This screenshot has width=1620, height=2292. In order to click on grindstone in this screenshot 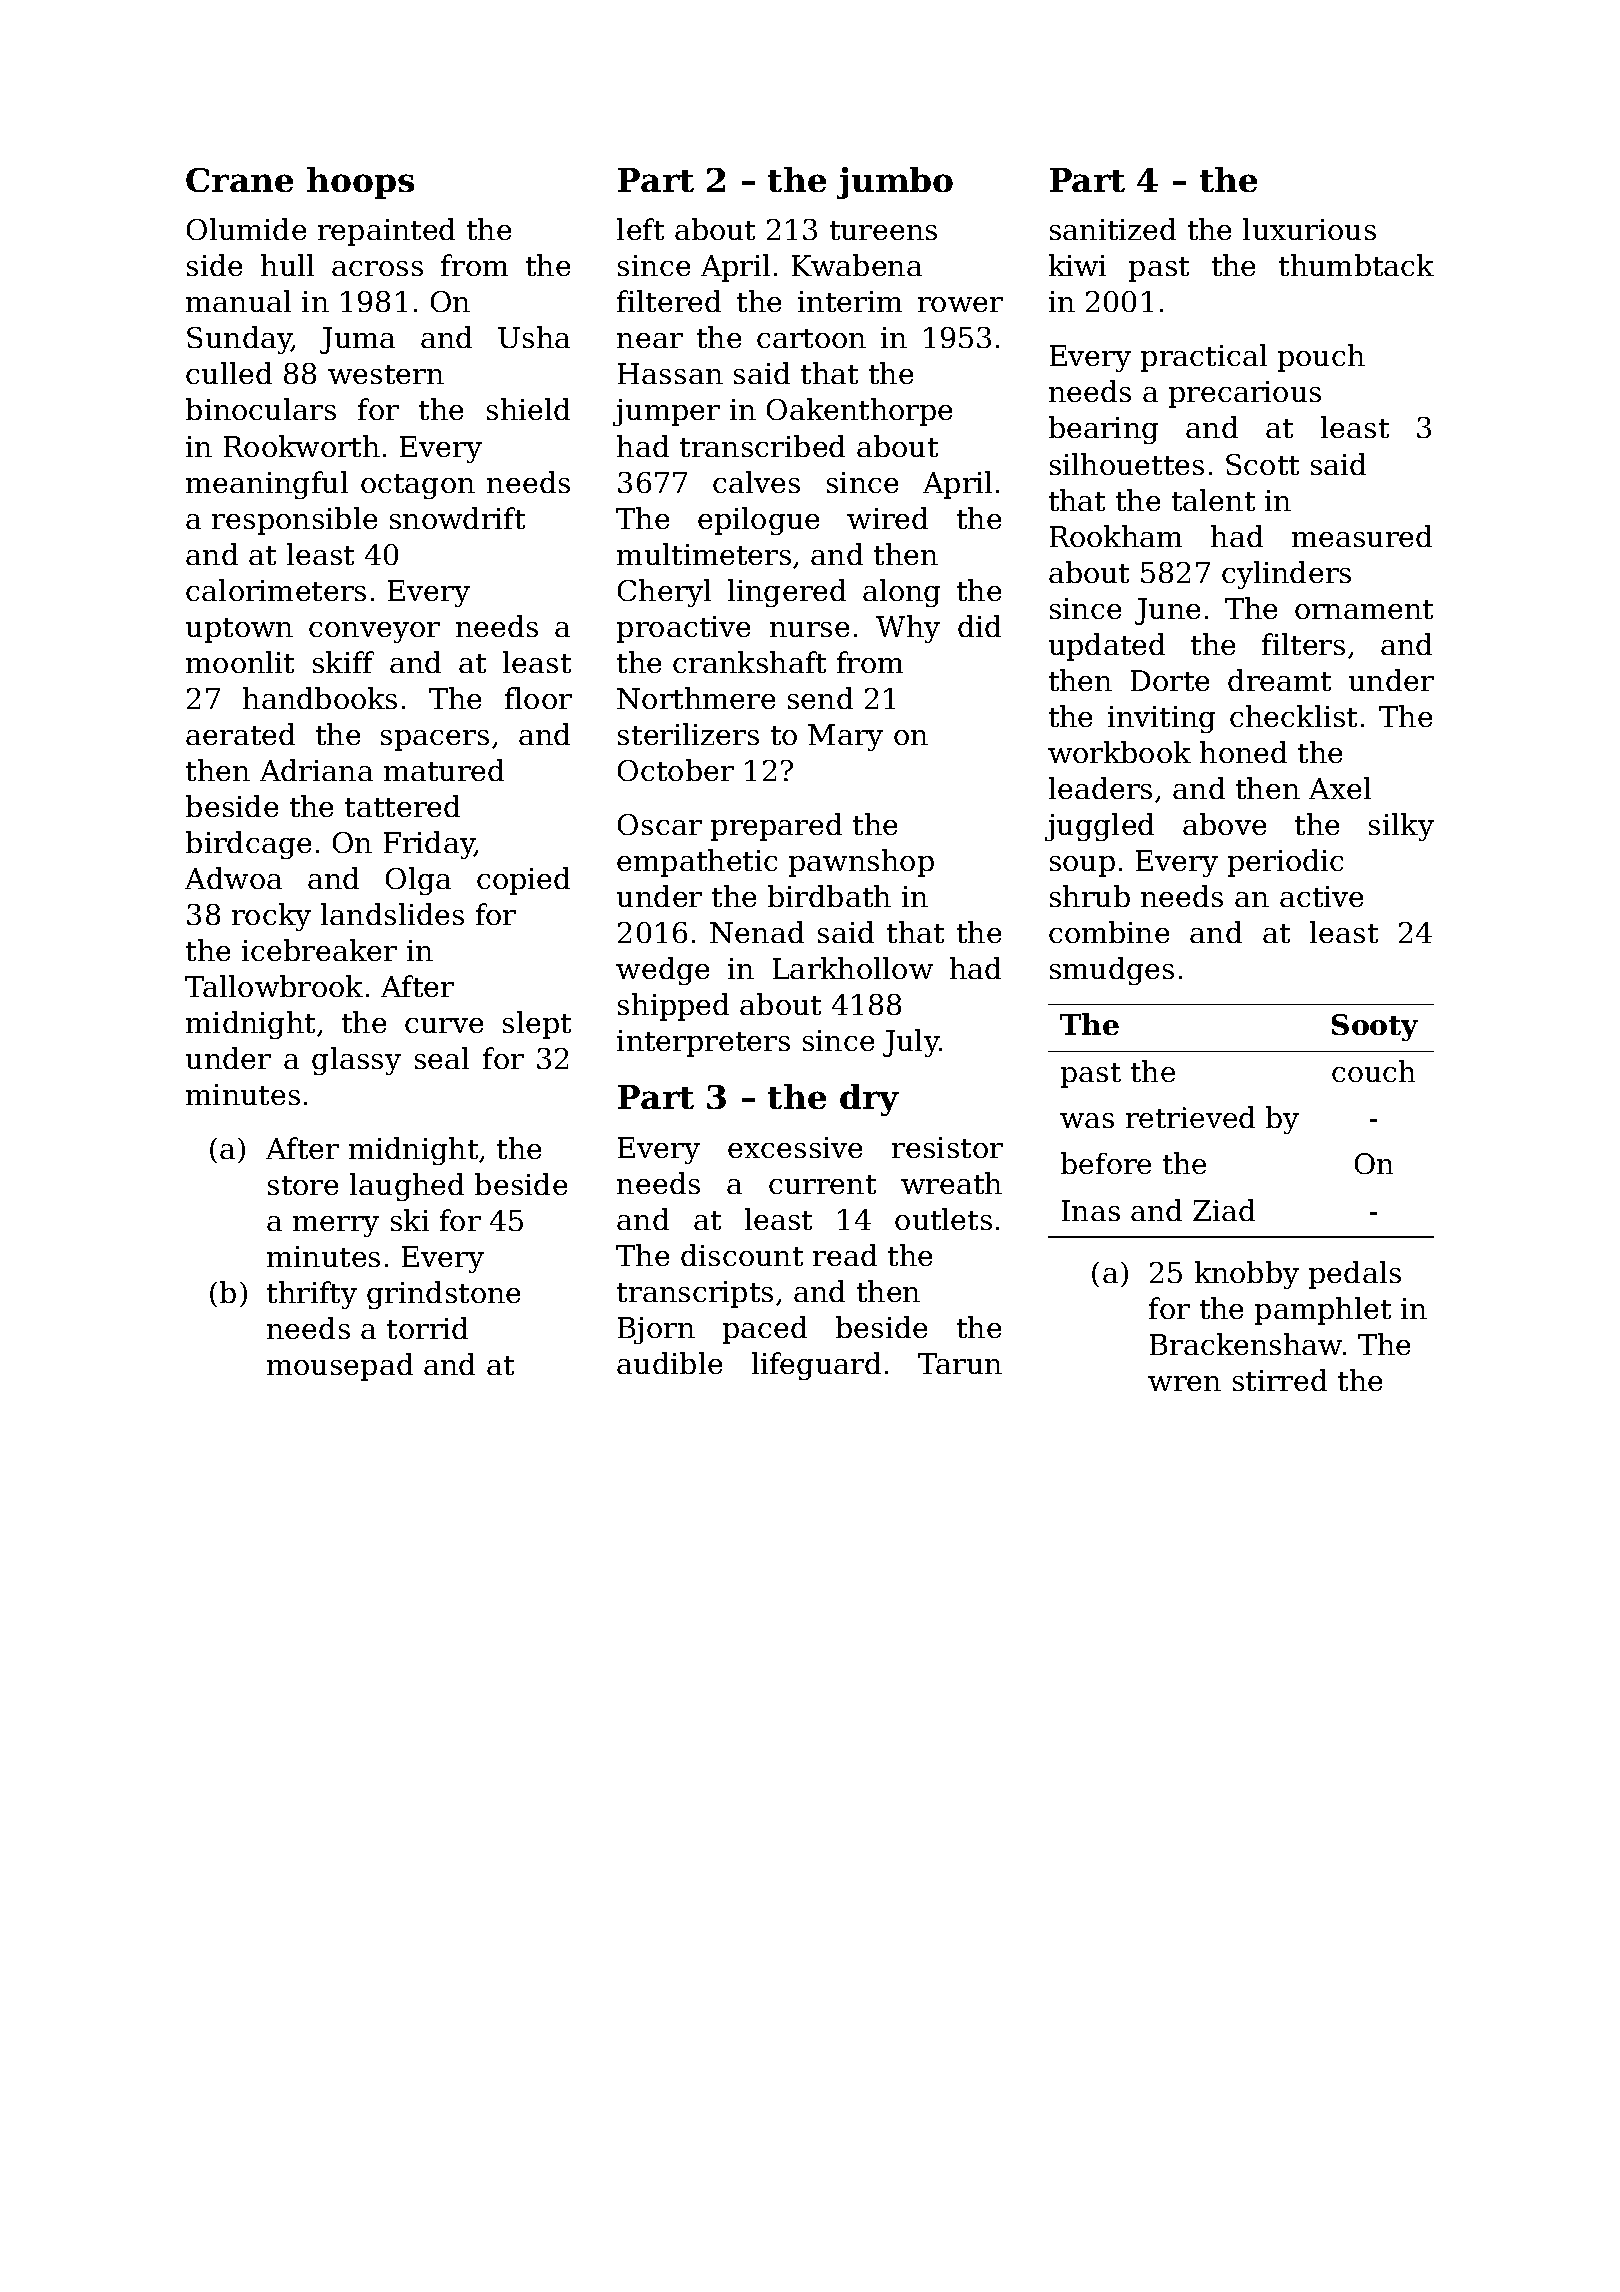, I will do `click(443, 1295)`.
